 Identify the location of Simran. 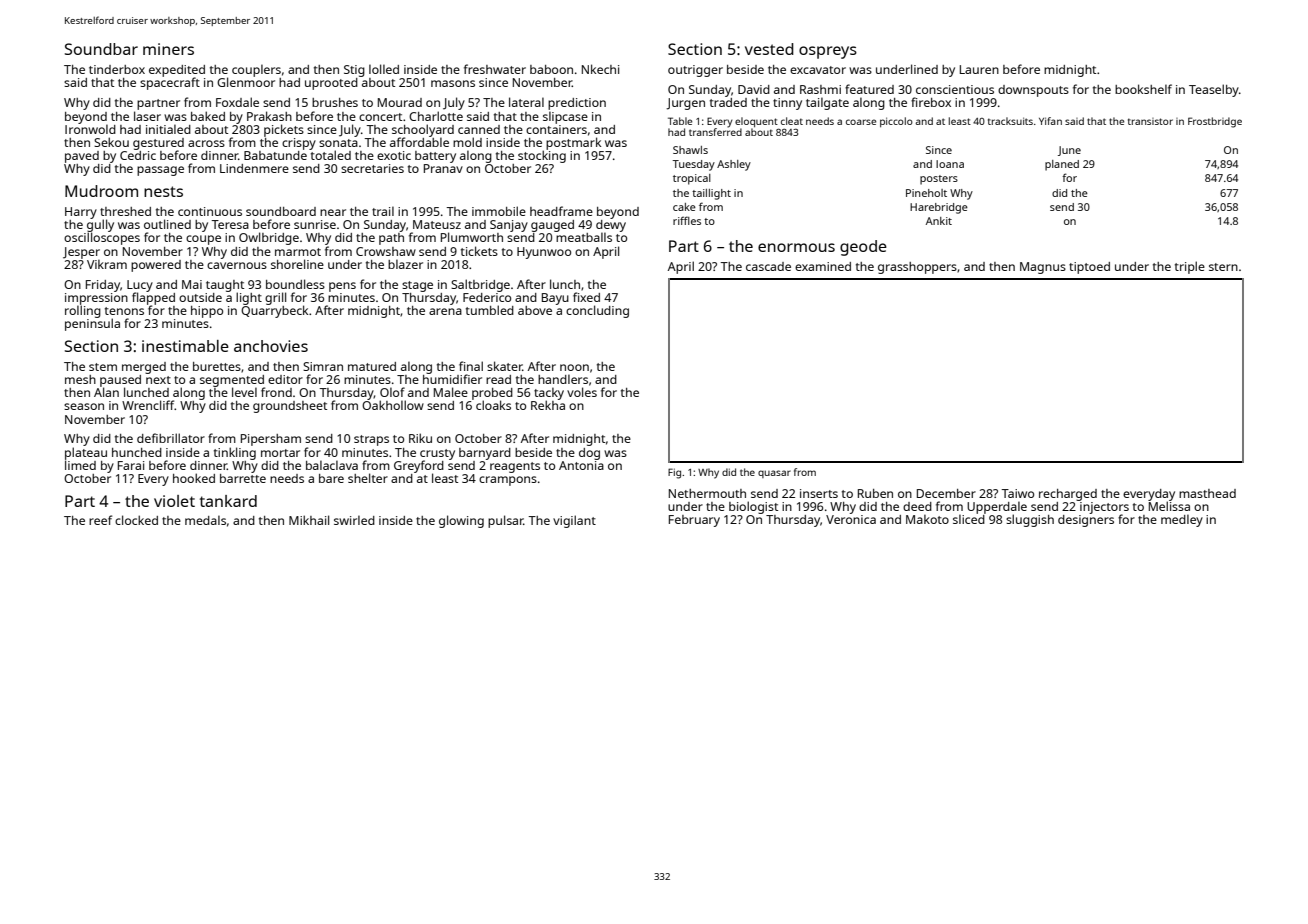
(323, 366).
